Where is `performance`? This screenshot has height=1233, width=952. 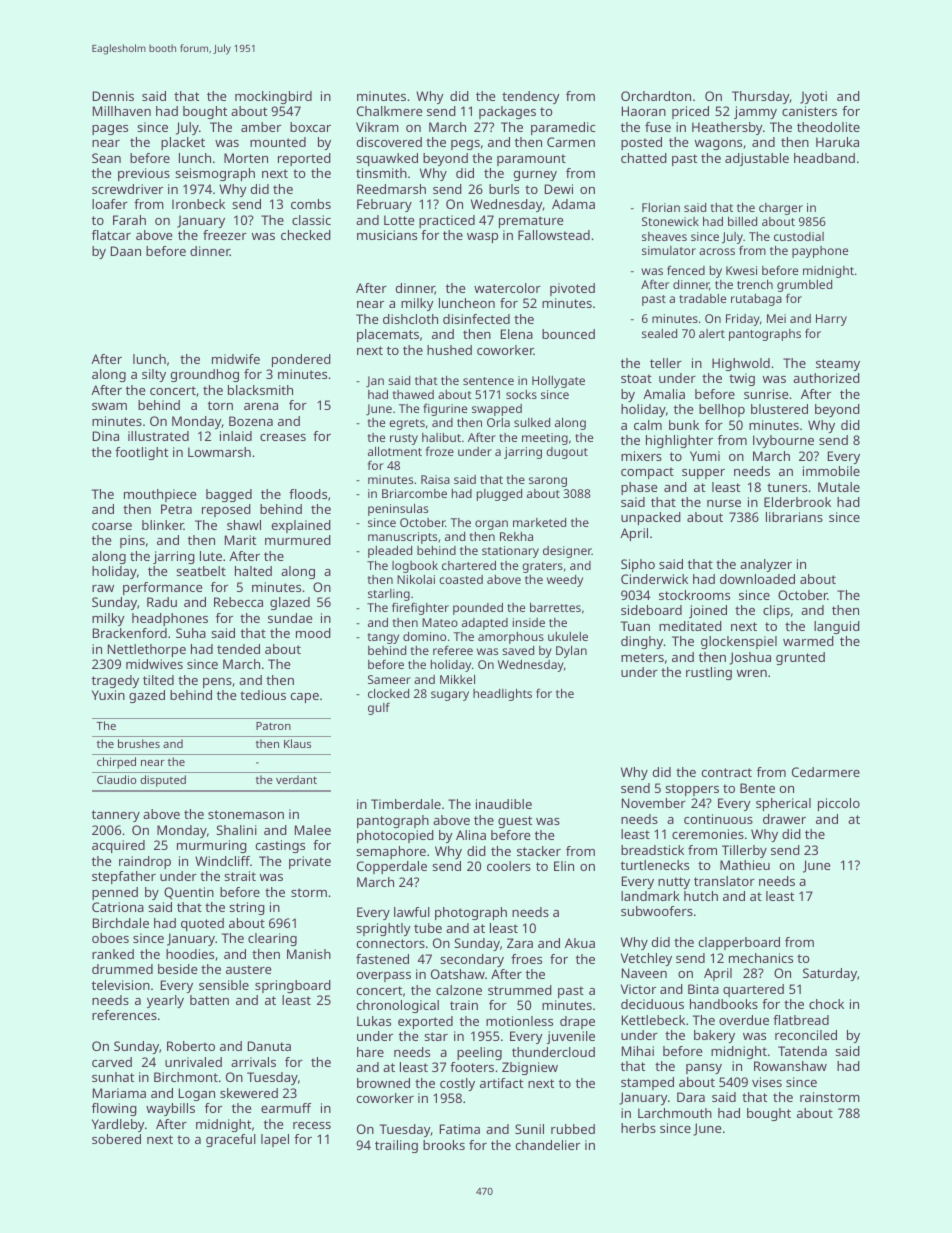
performance is located at coordinates (162, 588).
